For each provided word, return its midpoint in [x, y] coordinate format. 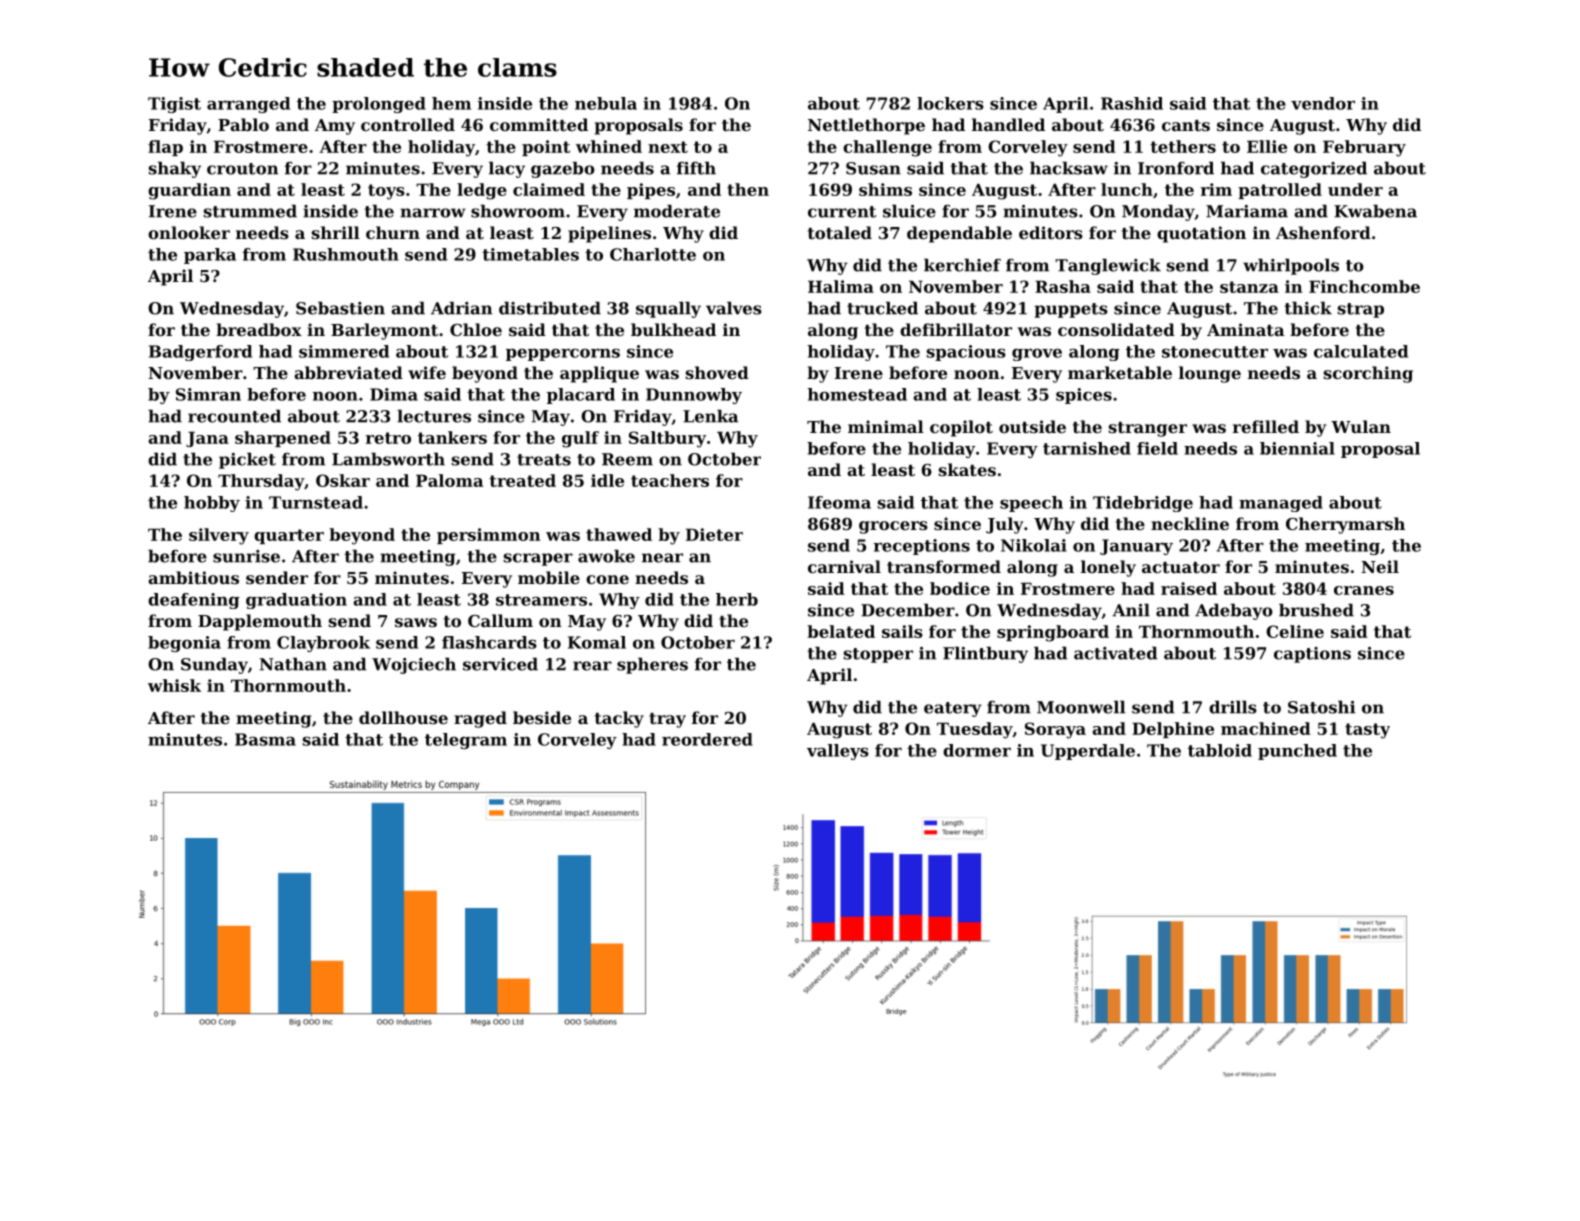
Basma [265, 739]
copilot [961, 428]
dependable [959, 234]
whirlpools [1291, 266]
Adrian [461, 308]
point [546, 148]
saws [416, 622]
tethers [1183, 146]
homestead [857, 394]
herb [737, 599]
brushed [1316, 610]
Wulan [1361, 426]
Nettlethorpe [866, 126]
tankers [452, 437]
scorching [1368, 374]
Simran [208, 394]
